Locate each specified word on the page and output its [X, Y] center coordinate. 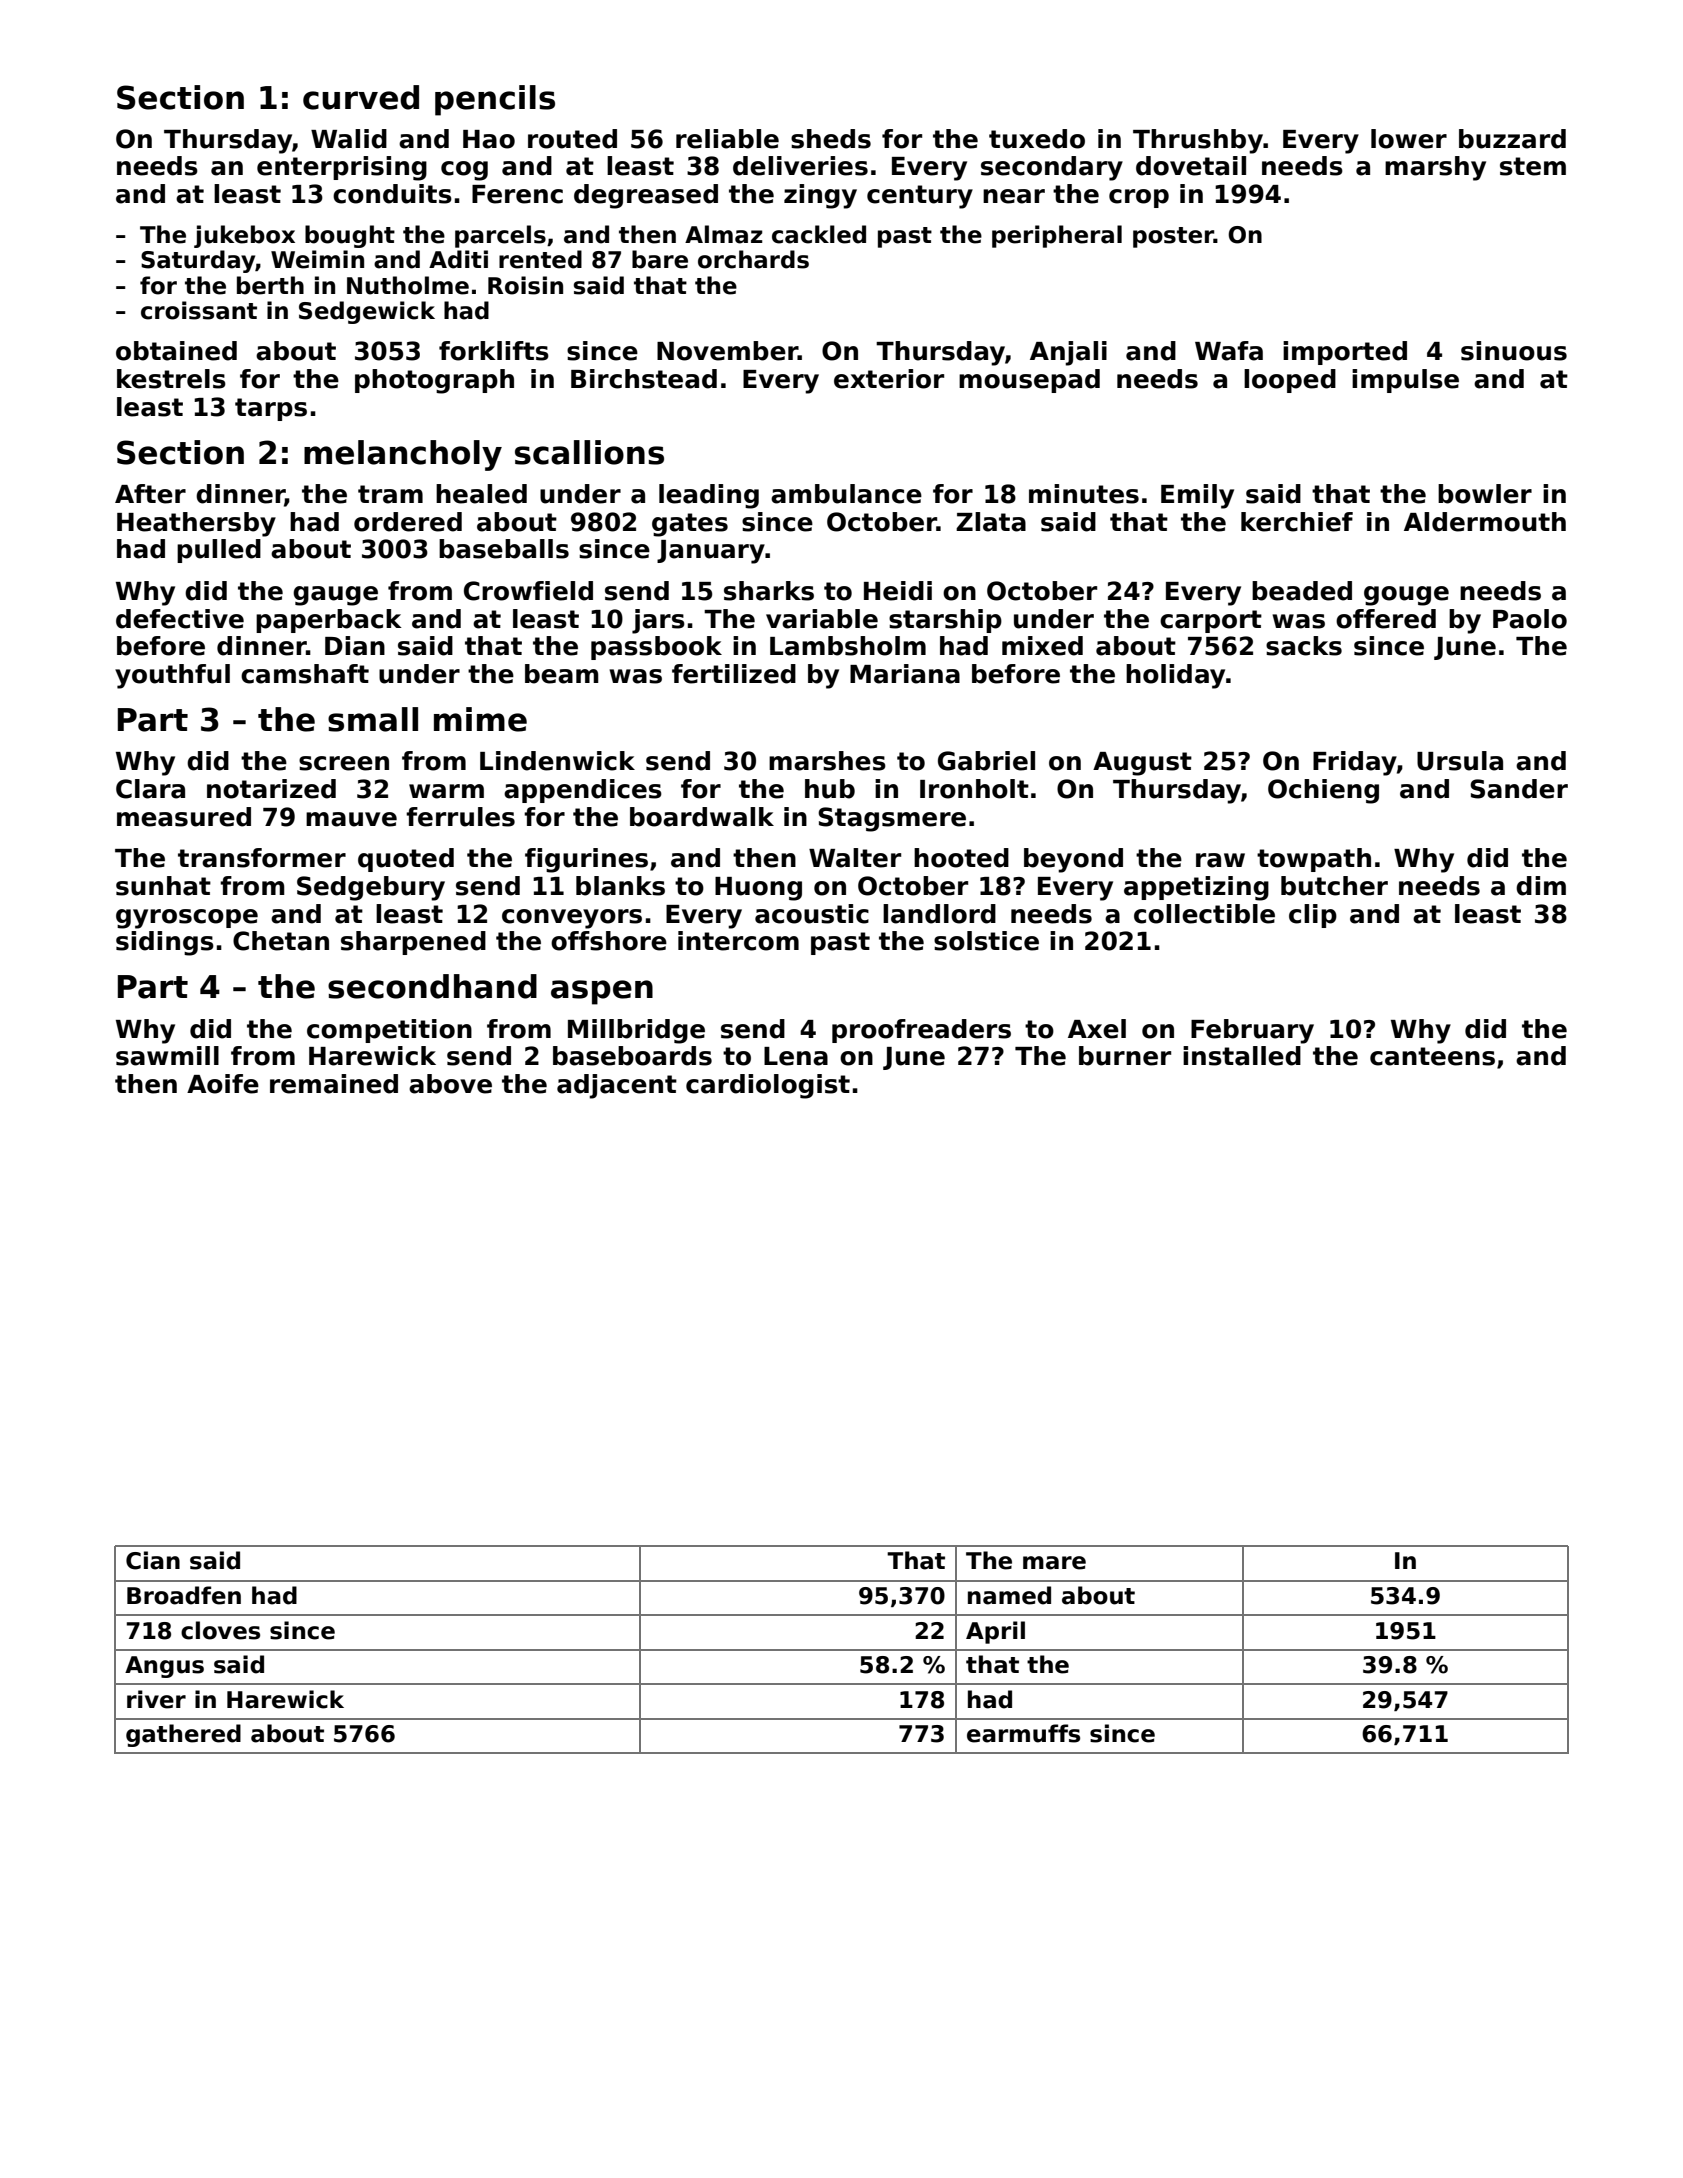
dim [1541, 886]
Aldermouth [1485, 522]
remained [334, 1084]
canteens [1432, 1056]
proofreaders [921, 1031]
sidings [165, 943]
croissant [199, 310]
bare [660, 259]
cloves [220, 1630]
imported [1345, 353]
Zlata [991, 522]
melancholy [403, 455]
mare [1054, 1563]
